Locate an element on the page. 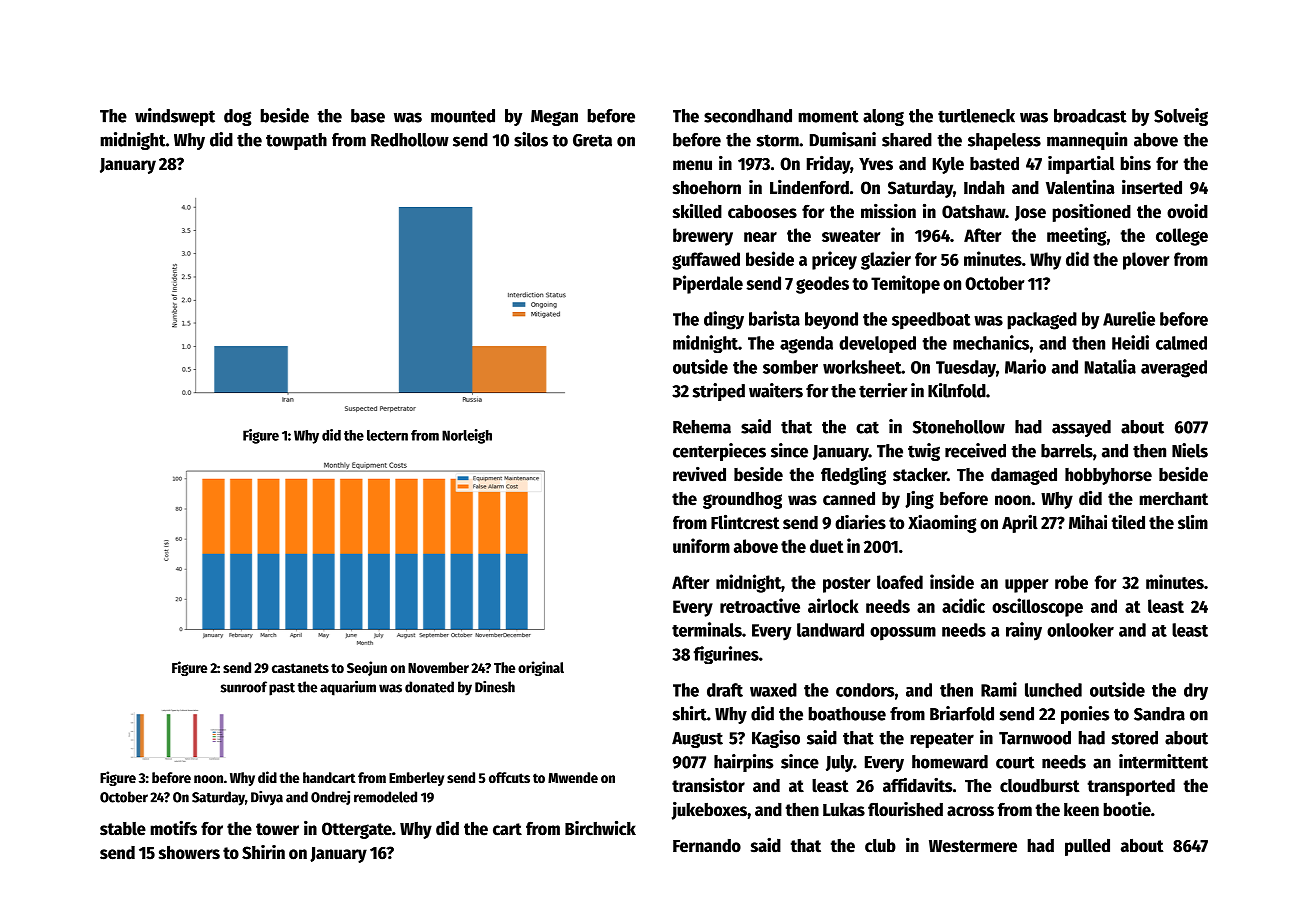  Kagiso is located at coordinates (776, 739).
